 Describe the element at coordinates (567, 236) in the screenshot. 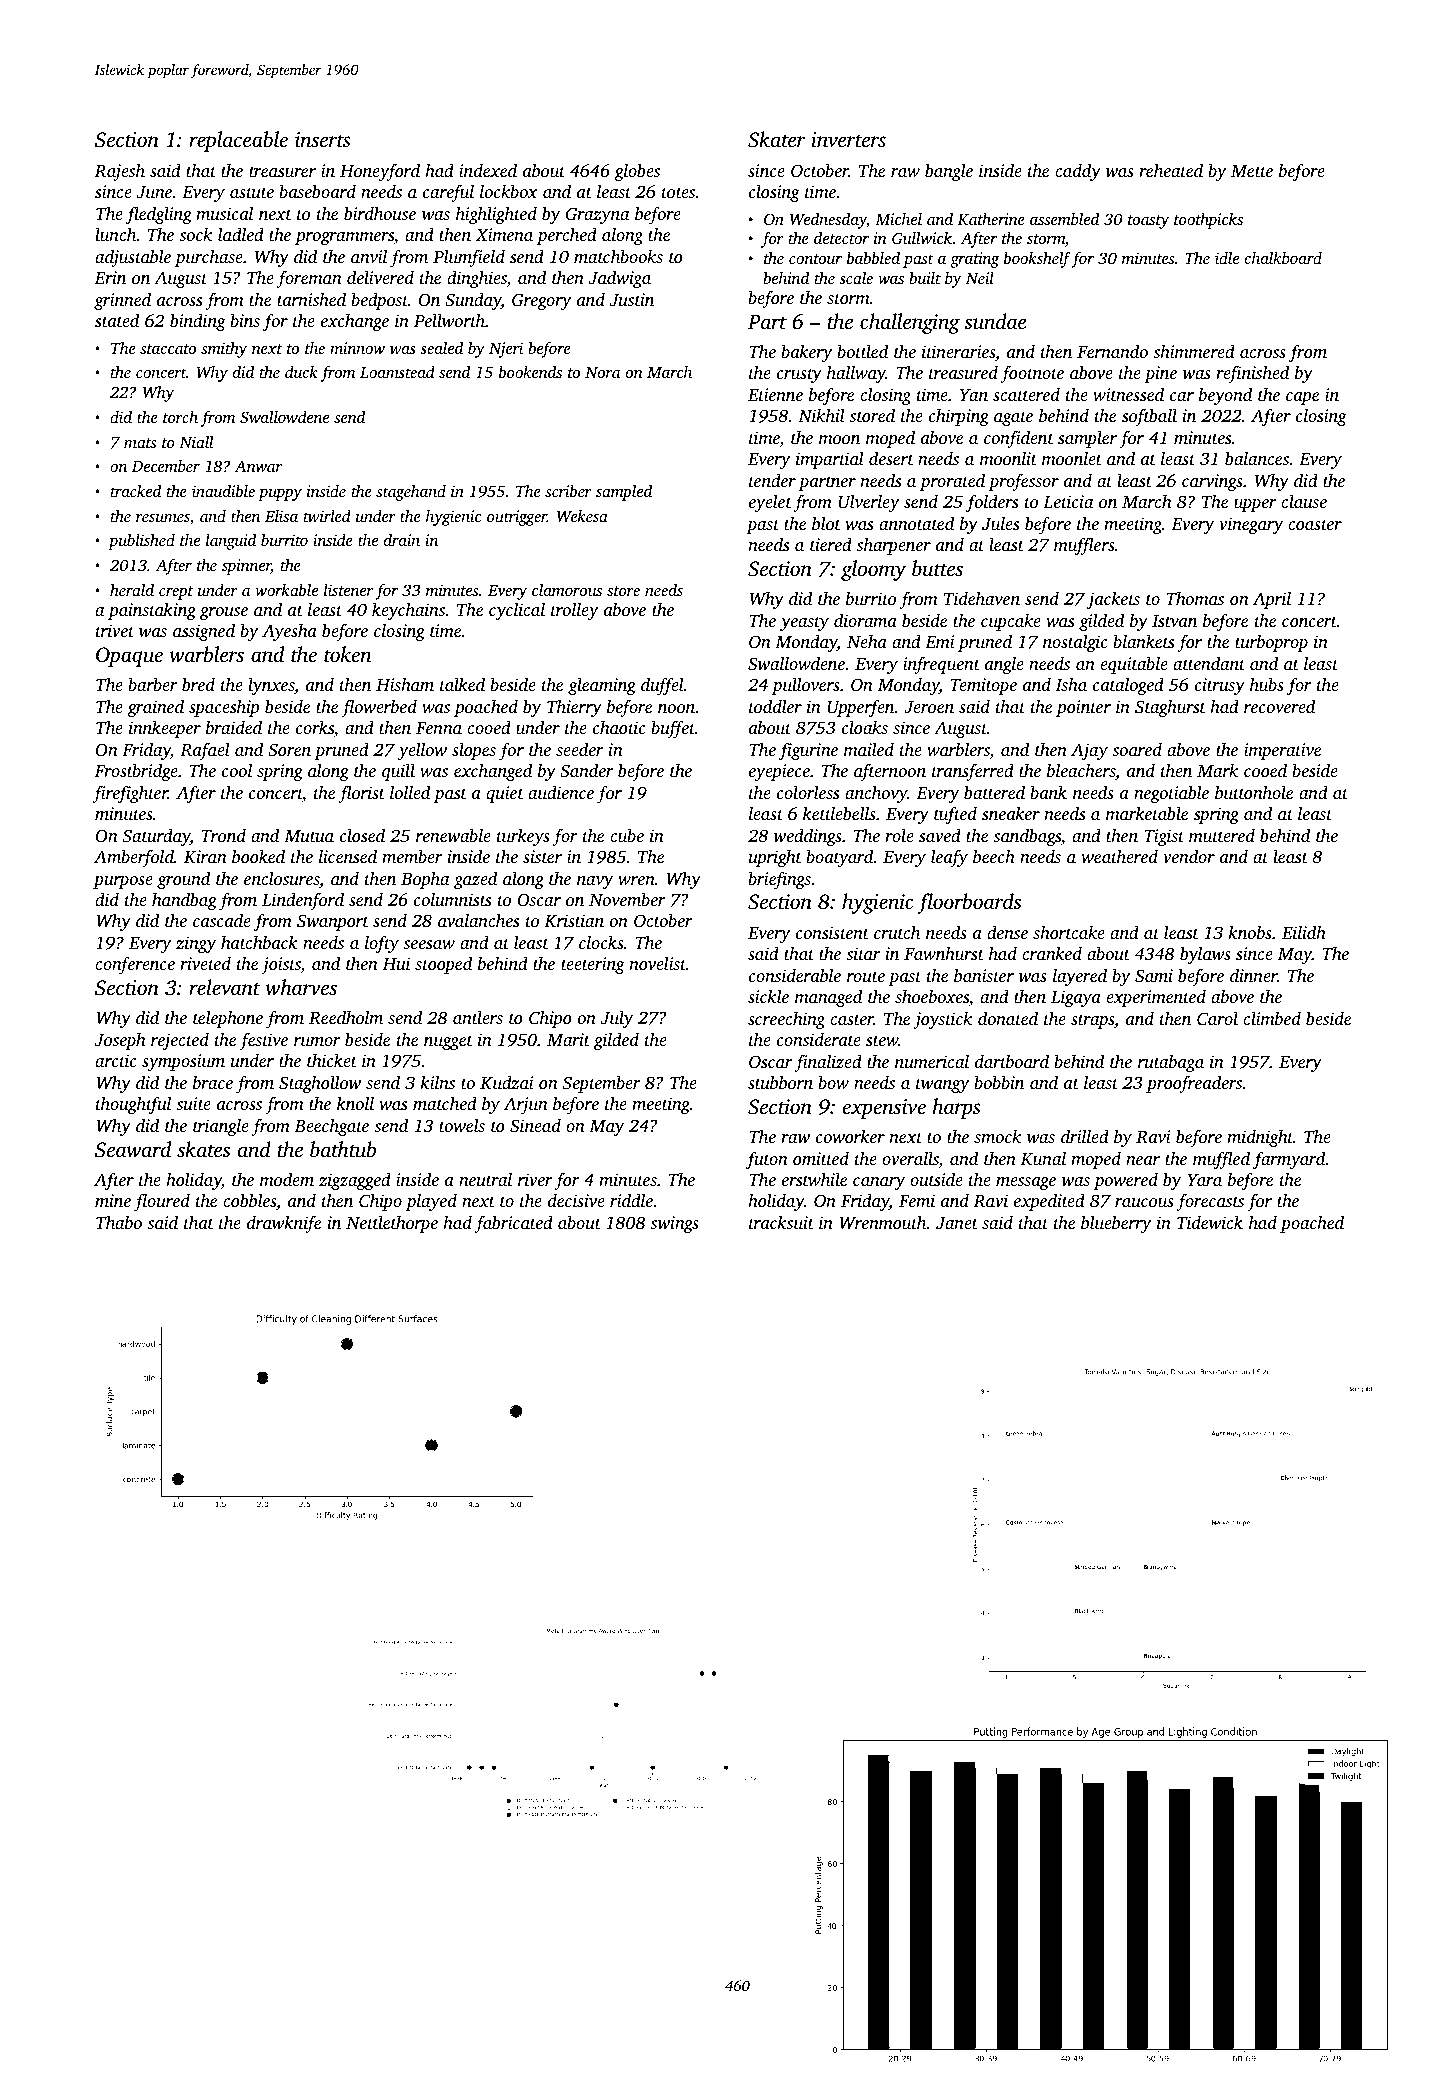

I see `perched` at that location.
